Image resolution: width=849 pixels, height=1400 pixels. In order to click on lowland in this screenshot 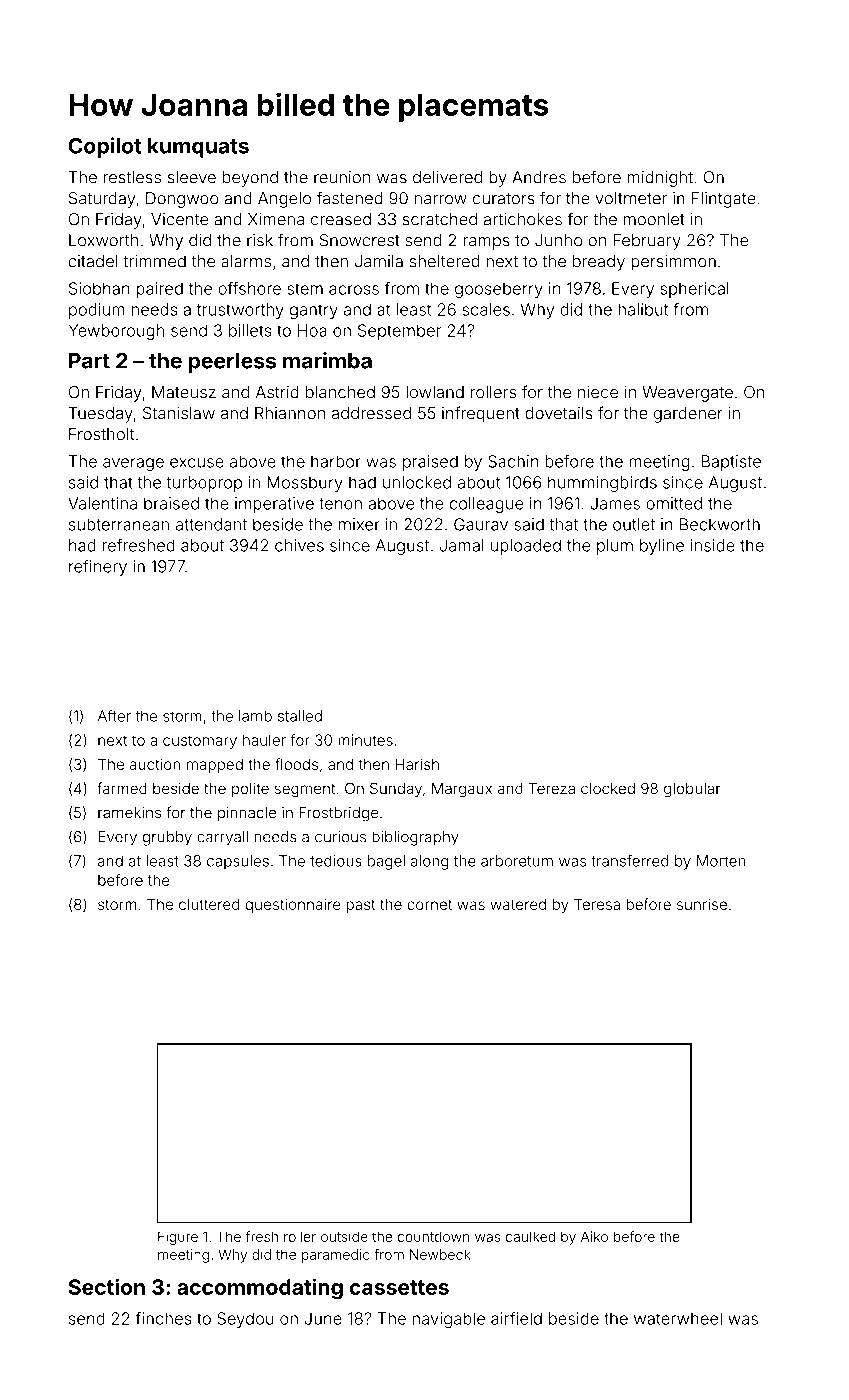, I will do `click(435, 392)`.
